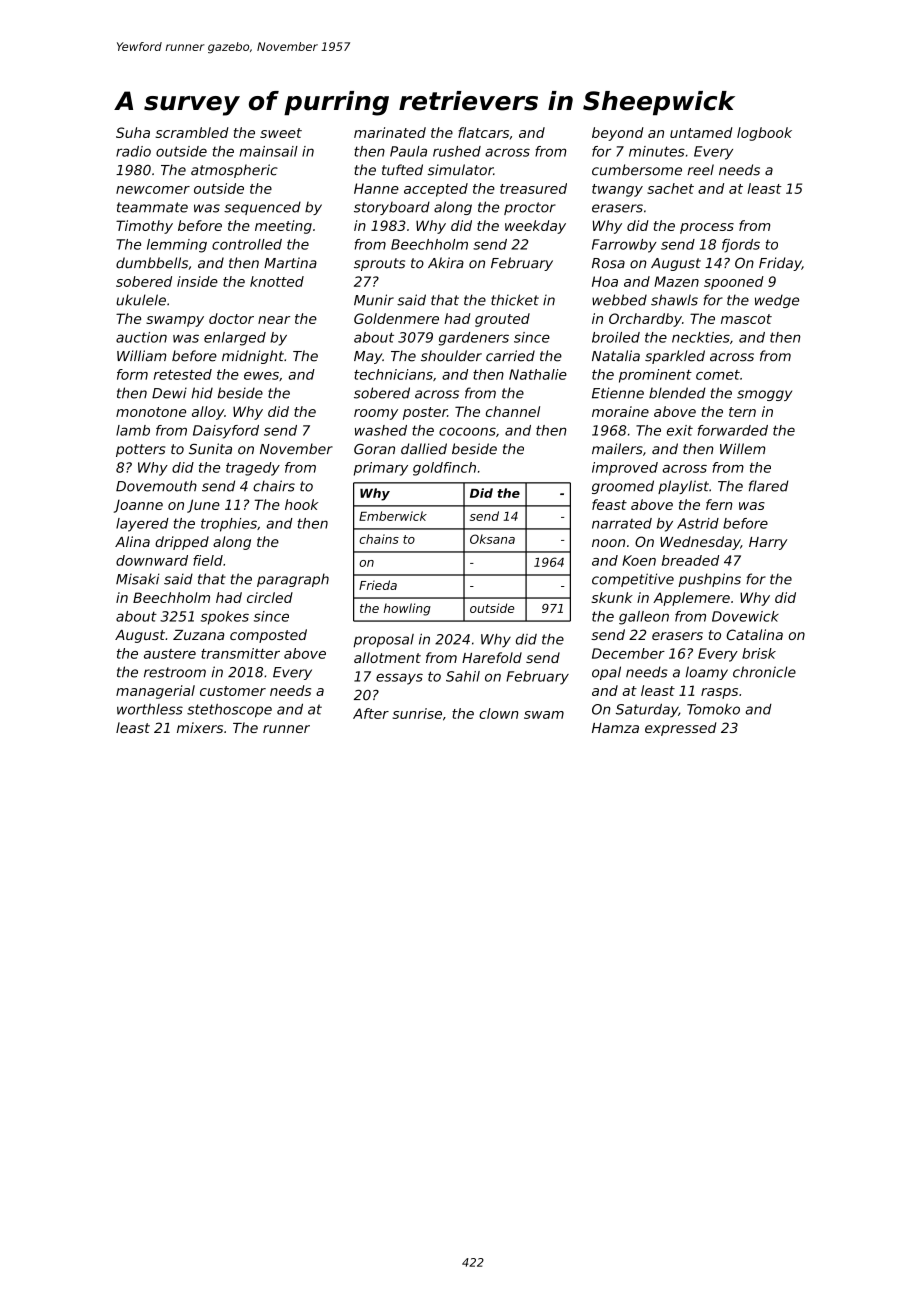  Describe the element at coordinates (498, 713) in the screenshot. I see `clown` at that location.
